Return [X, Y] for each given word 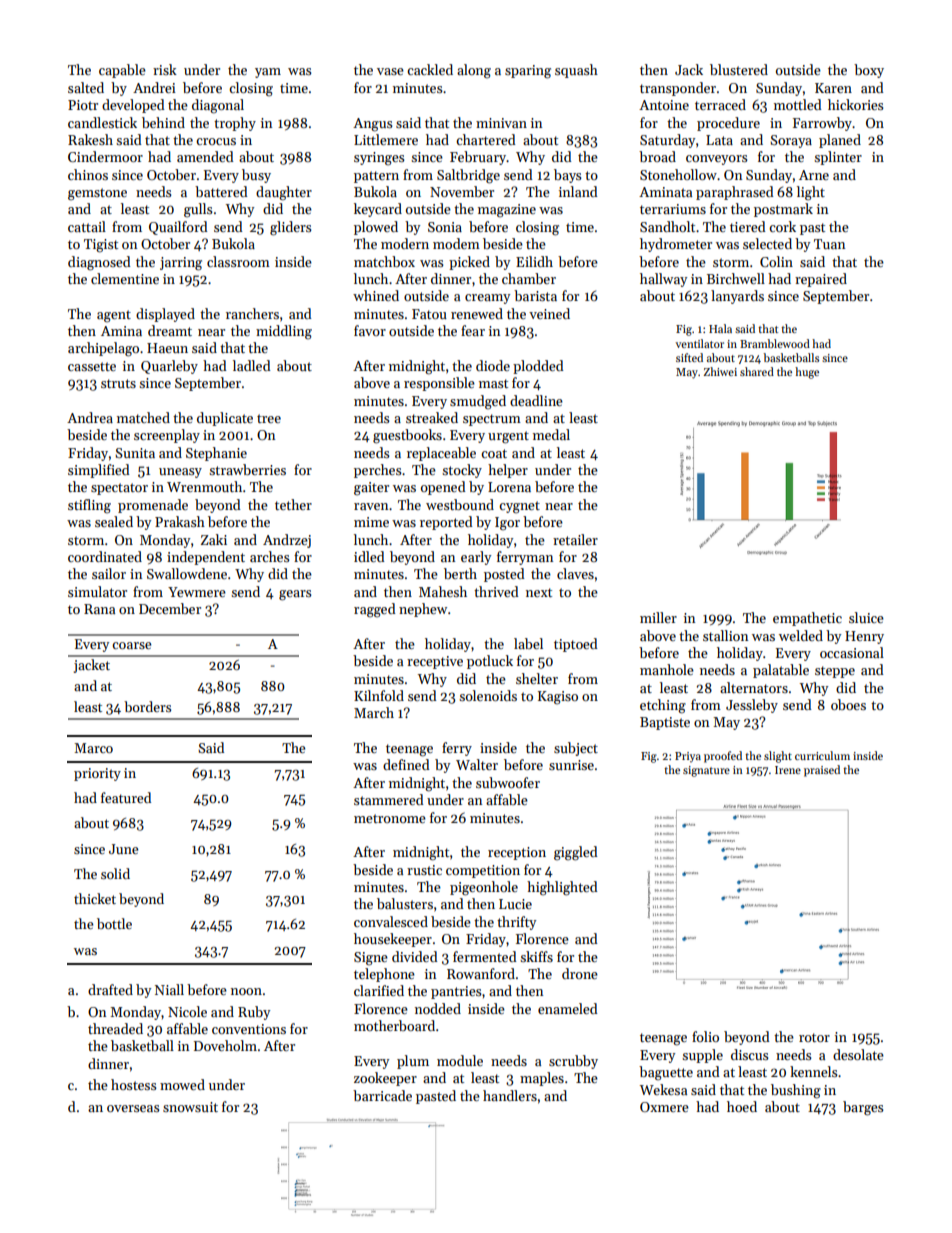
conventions [249, 1029]
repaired [821, 280]
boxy [869, 71]
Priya [688, 757]
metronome [390, 818]
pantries [456, 992]
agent [114, 316]
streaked [432, 417]
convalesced [391, 921]
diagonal [218, 106]
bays [568, 176]
